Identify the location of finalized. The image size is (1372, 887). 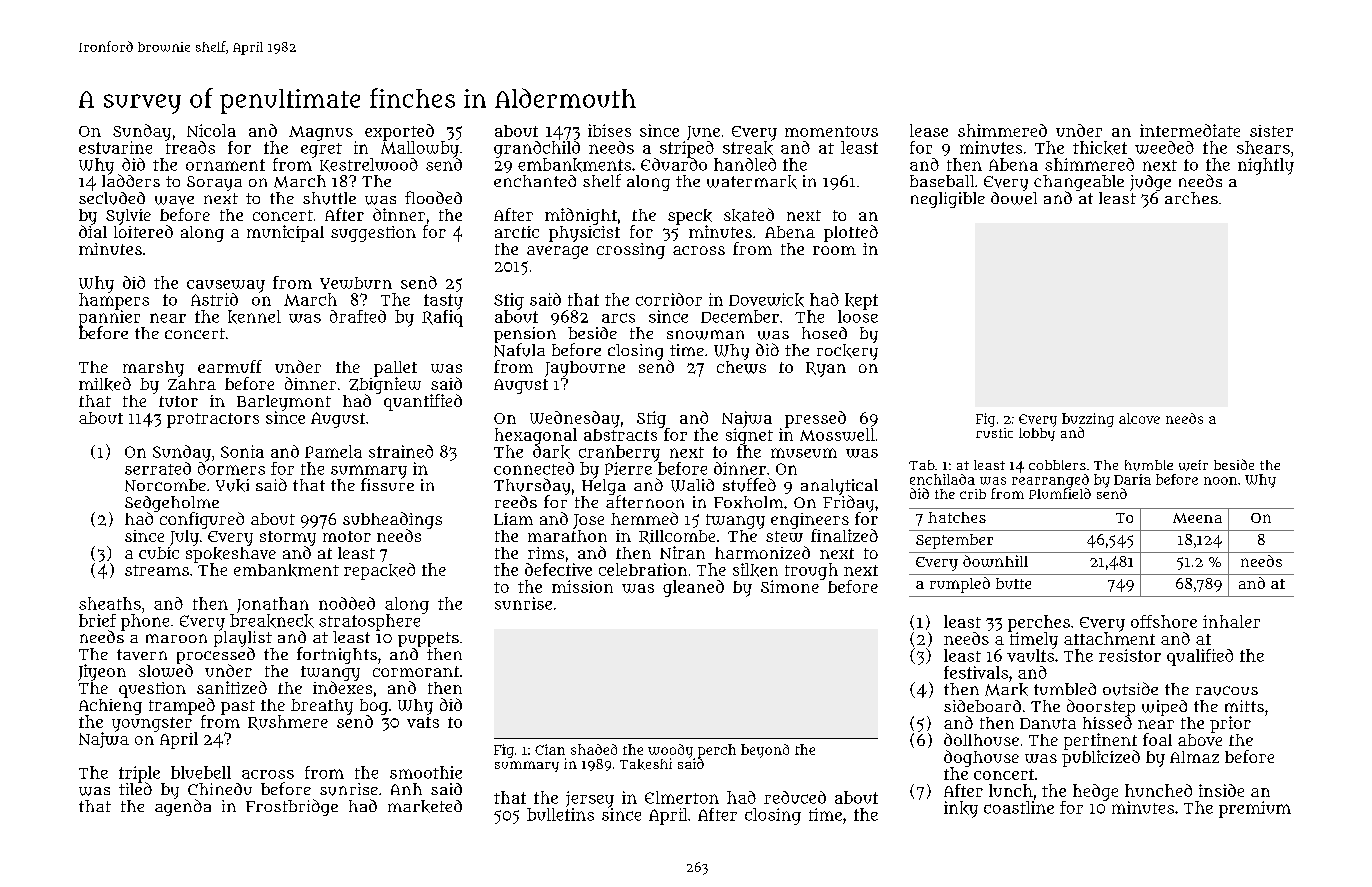
(844, 535).
